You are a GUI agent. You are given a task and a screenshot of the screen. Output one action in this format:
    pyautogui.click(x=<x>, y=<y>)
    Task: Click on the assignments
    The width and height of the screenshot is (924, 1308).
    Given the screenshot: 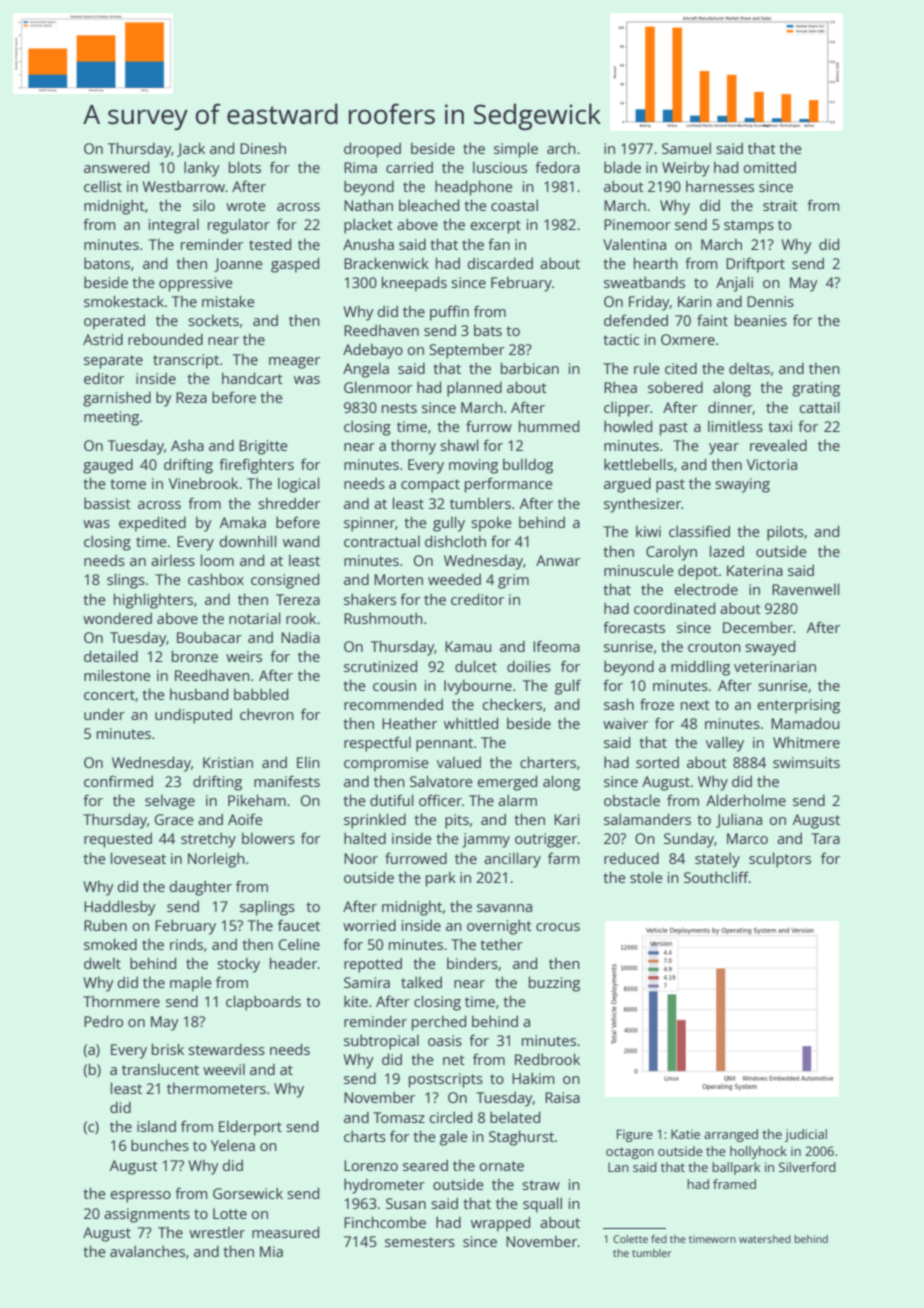 What is the action you would take?
    pyautogui.click(x=147, y=1215)
